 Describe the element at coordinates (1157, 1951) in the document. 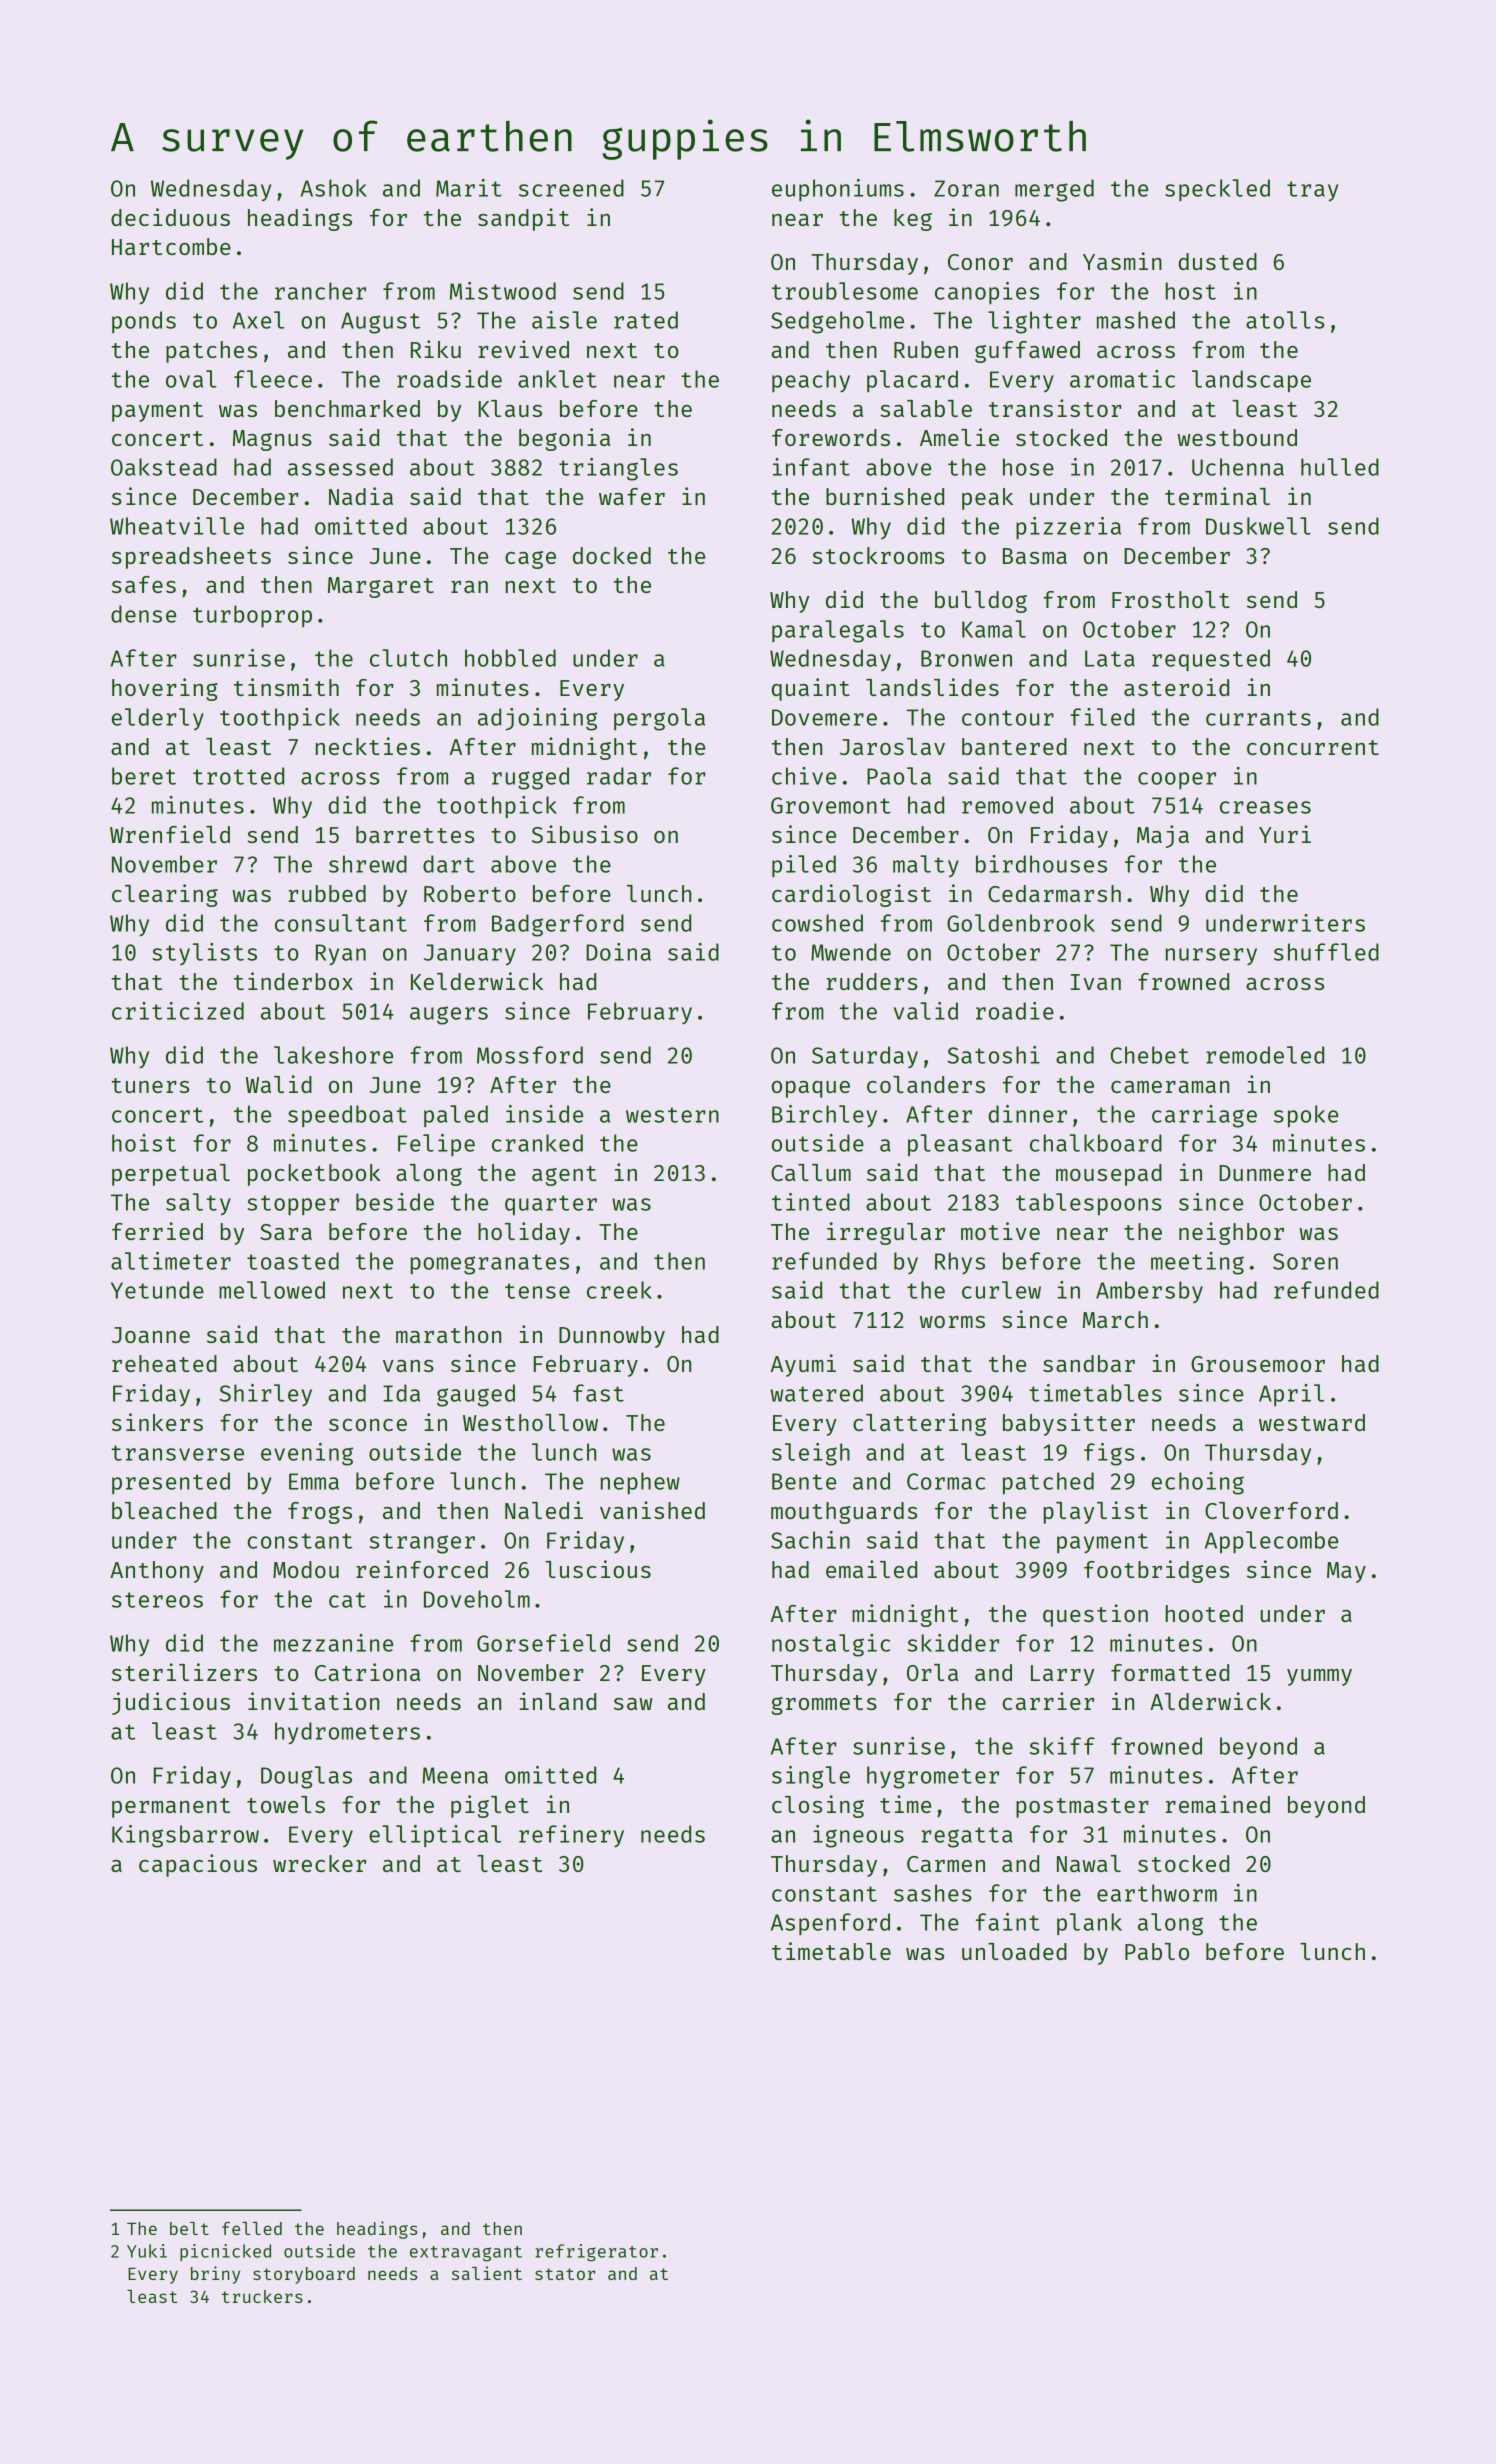

I see `Pablo` at that location.
